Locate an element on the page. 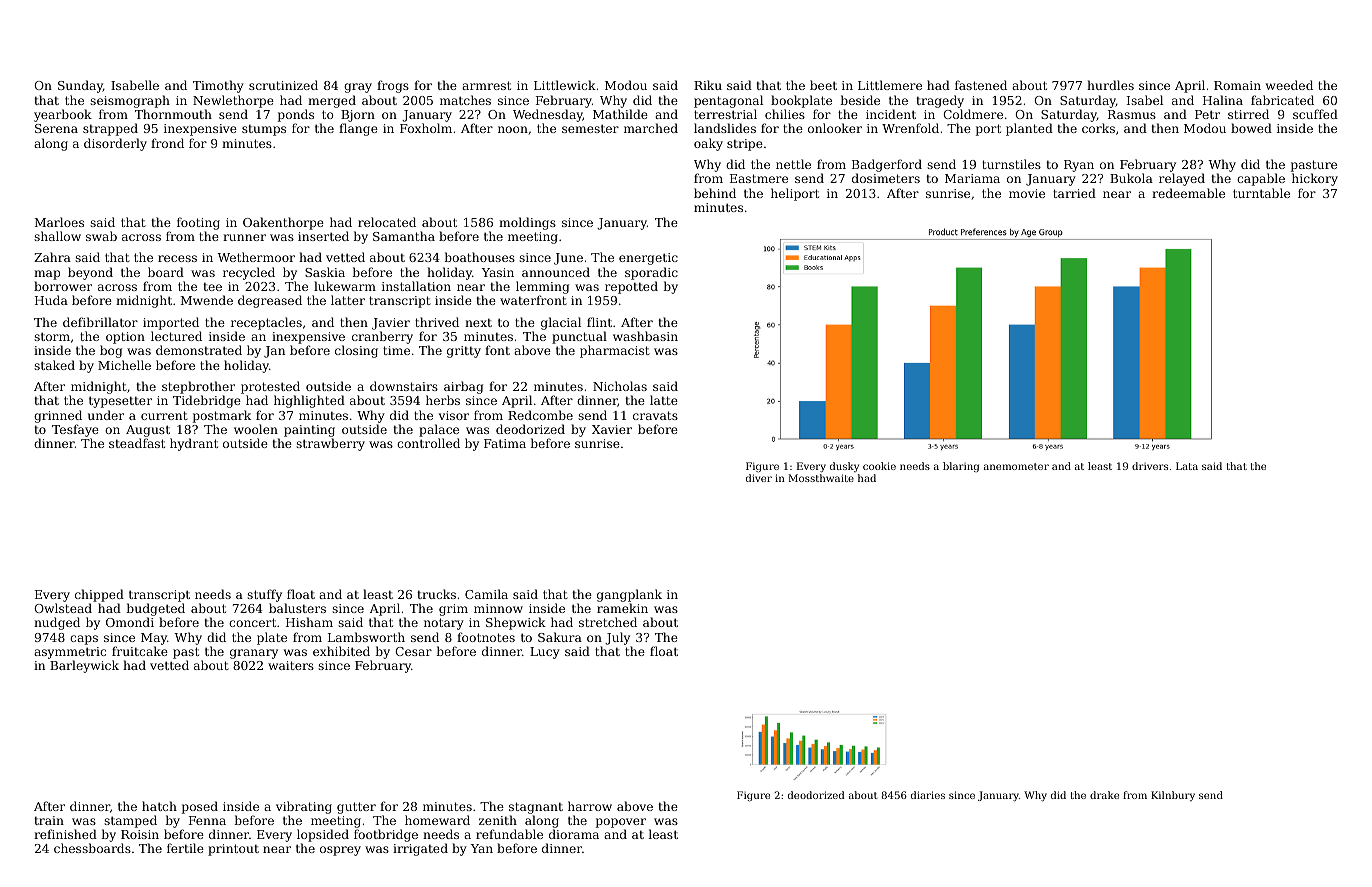 This document has width=1372, height=887. Lata is located at coordinates (1187, 466).
